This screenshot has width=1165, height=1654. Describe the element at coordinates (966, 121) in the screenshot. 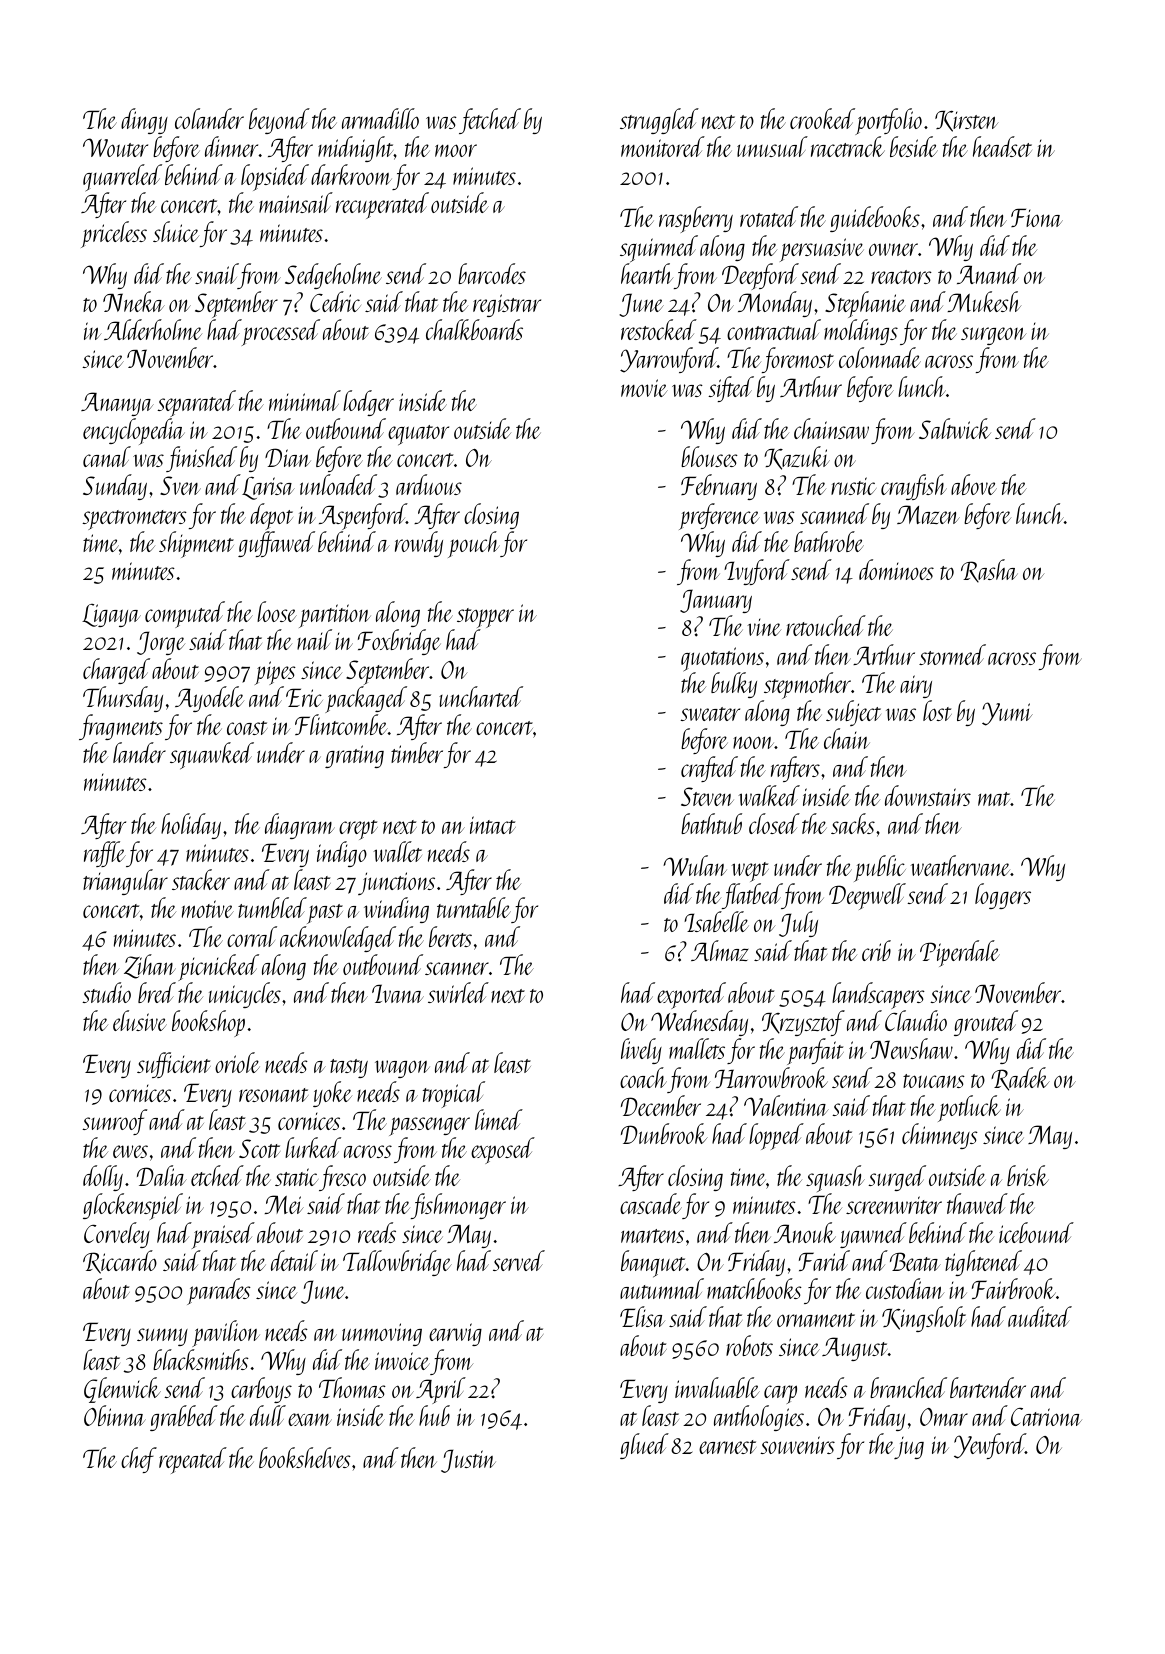

I see `Kirsten` at that location.
